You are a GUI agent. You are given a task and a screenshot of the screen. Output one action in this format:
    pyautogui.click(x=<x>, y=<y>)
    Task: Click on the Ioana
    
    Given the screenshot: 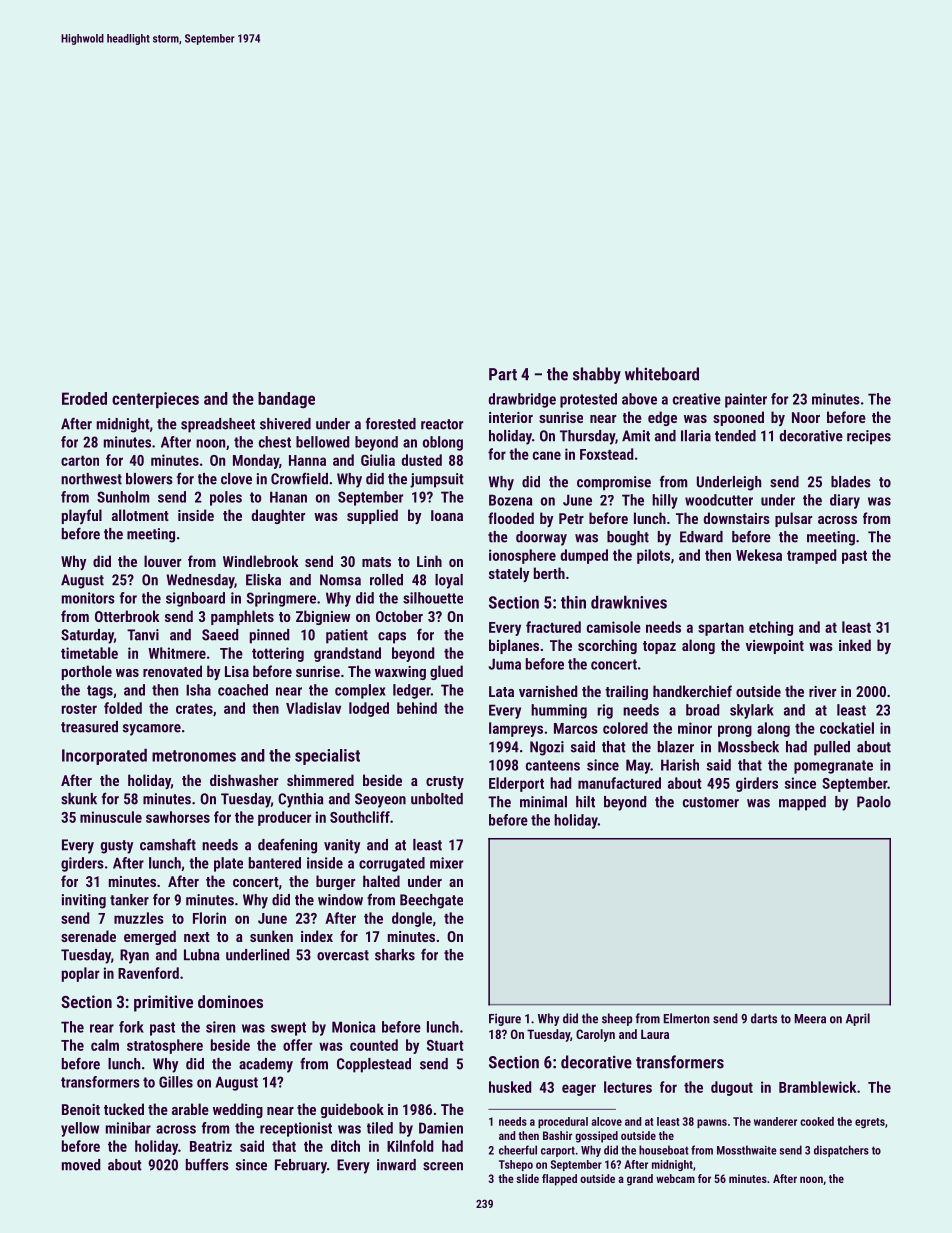 What is the action you would take?
    pyautogui.click(x=447, y=515)
